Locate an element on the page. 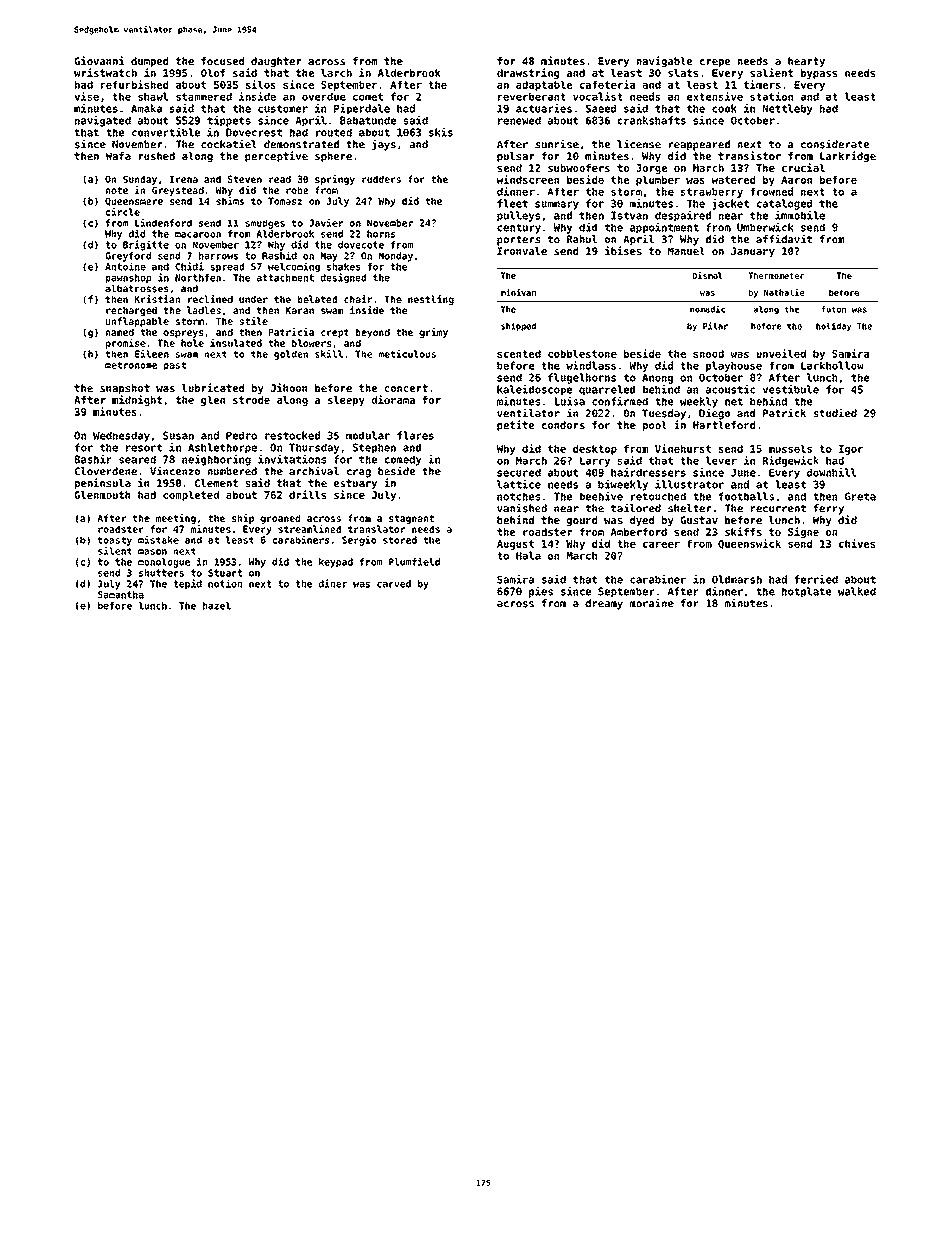 Image resolution: width=952 pixels, height=1233 pixels. navigable is located at coordinates (665, 61).
